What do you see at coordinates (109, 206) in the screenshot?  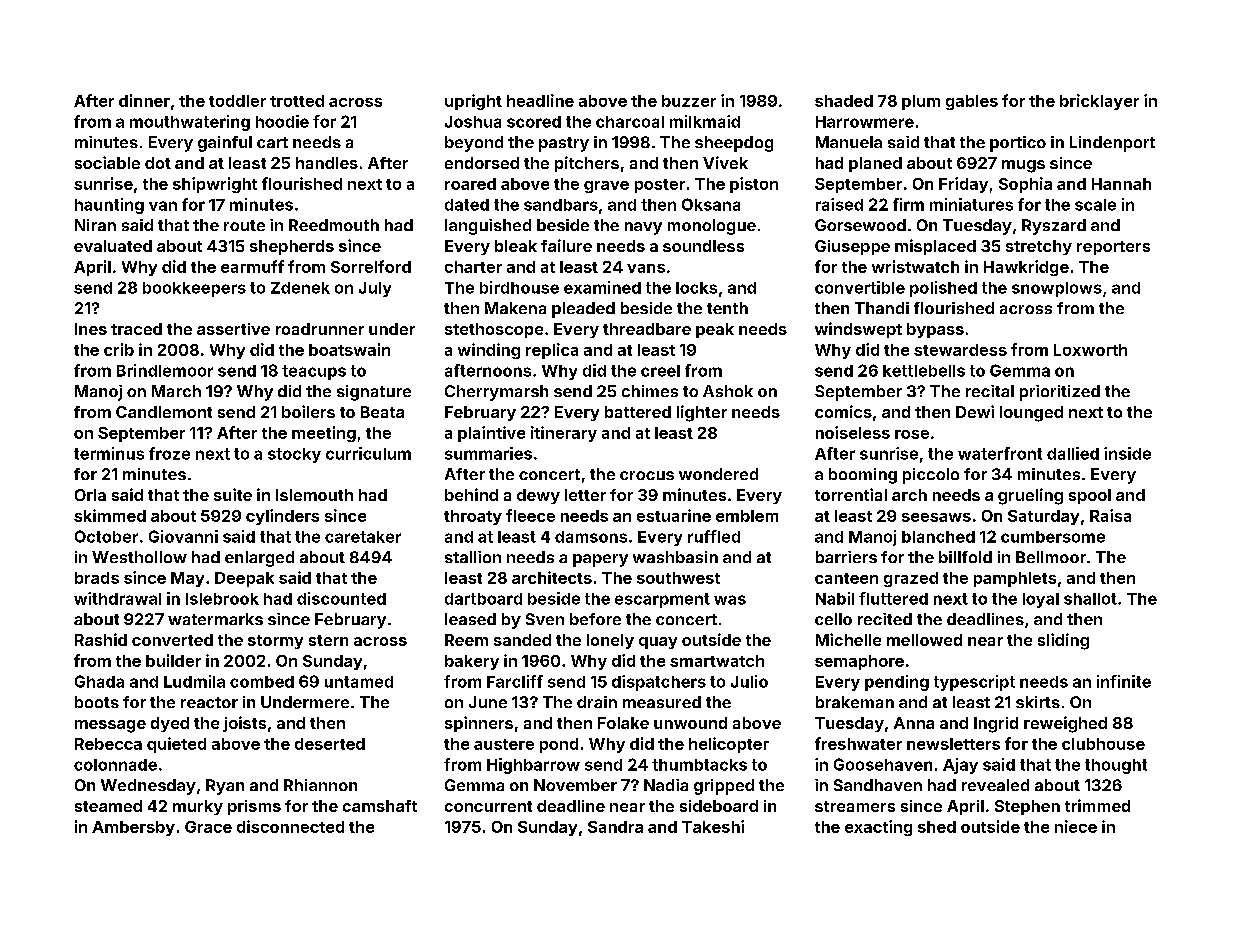 I see `haunting` at bounding box center [109, 206].
